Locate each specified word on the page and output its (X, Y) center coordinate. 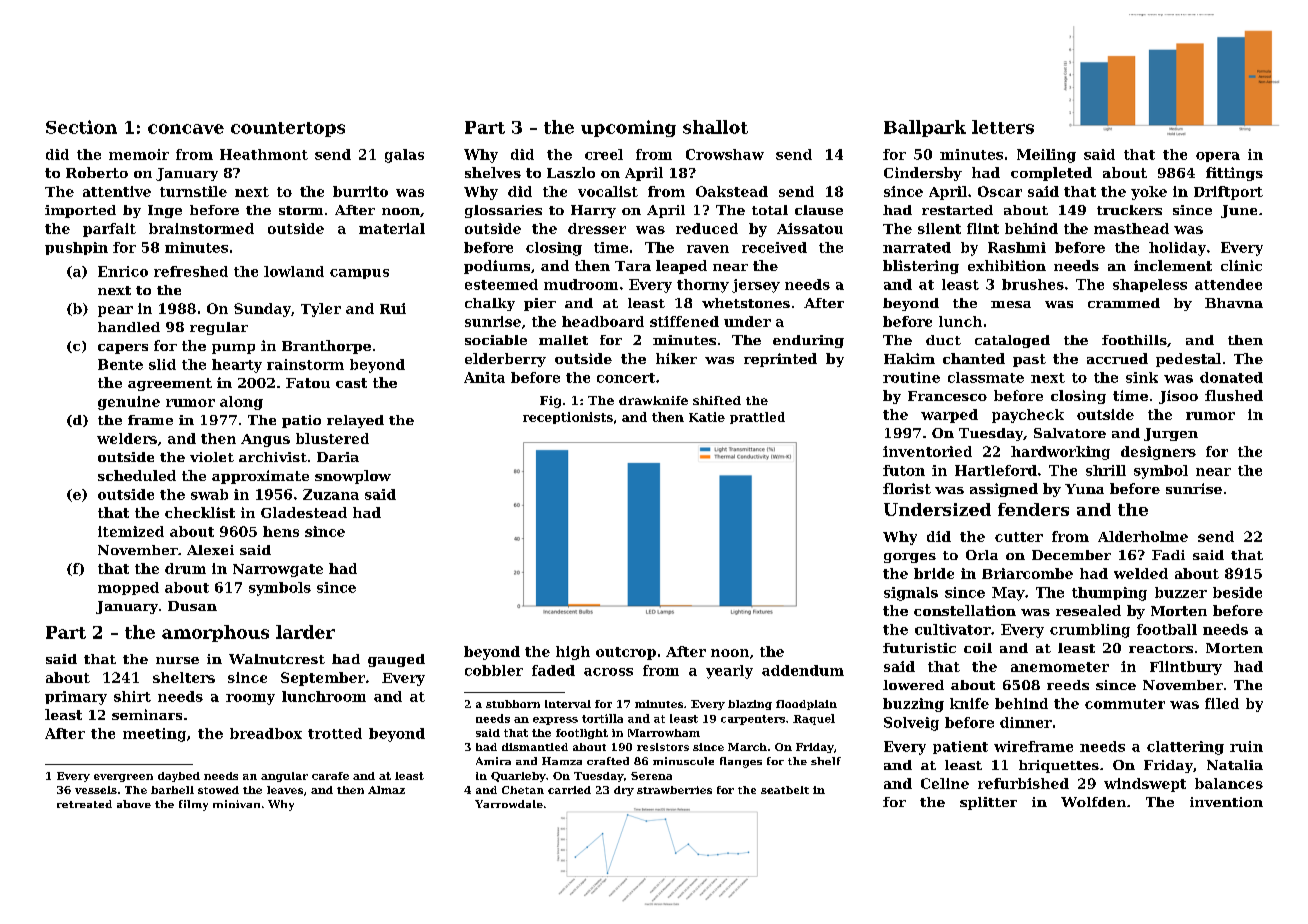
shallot (715, 127)
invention (1226, 802)
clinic (1241, 265)
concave (186, 129)
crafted (608, 761)
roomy (250, 699)
